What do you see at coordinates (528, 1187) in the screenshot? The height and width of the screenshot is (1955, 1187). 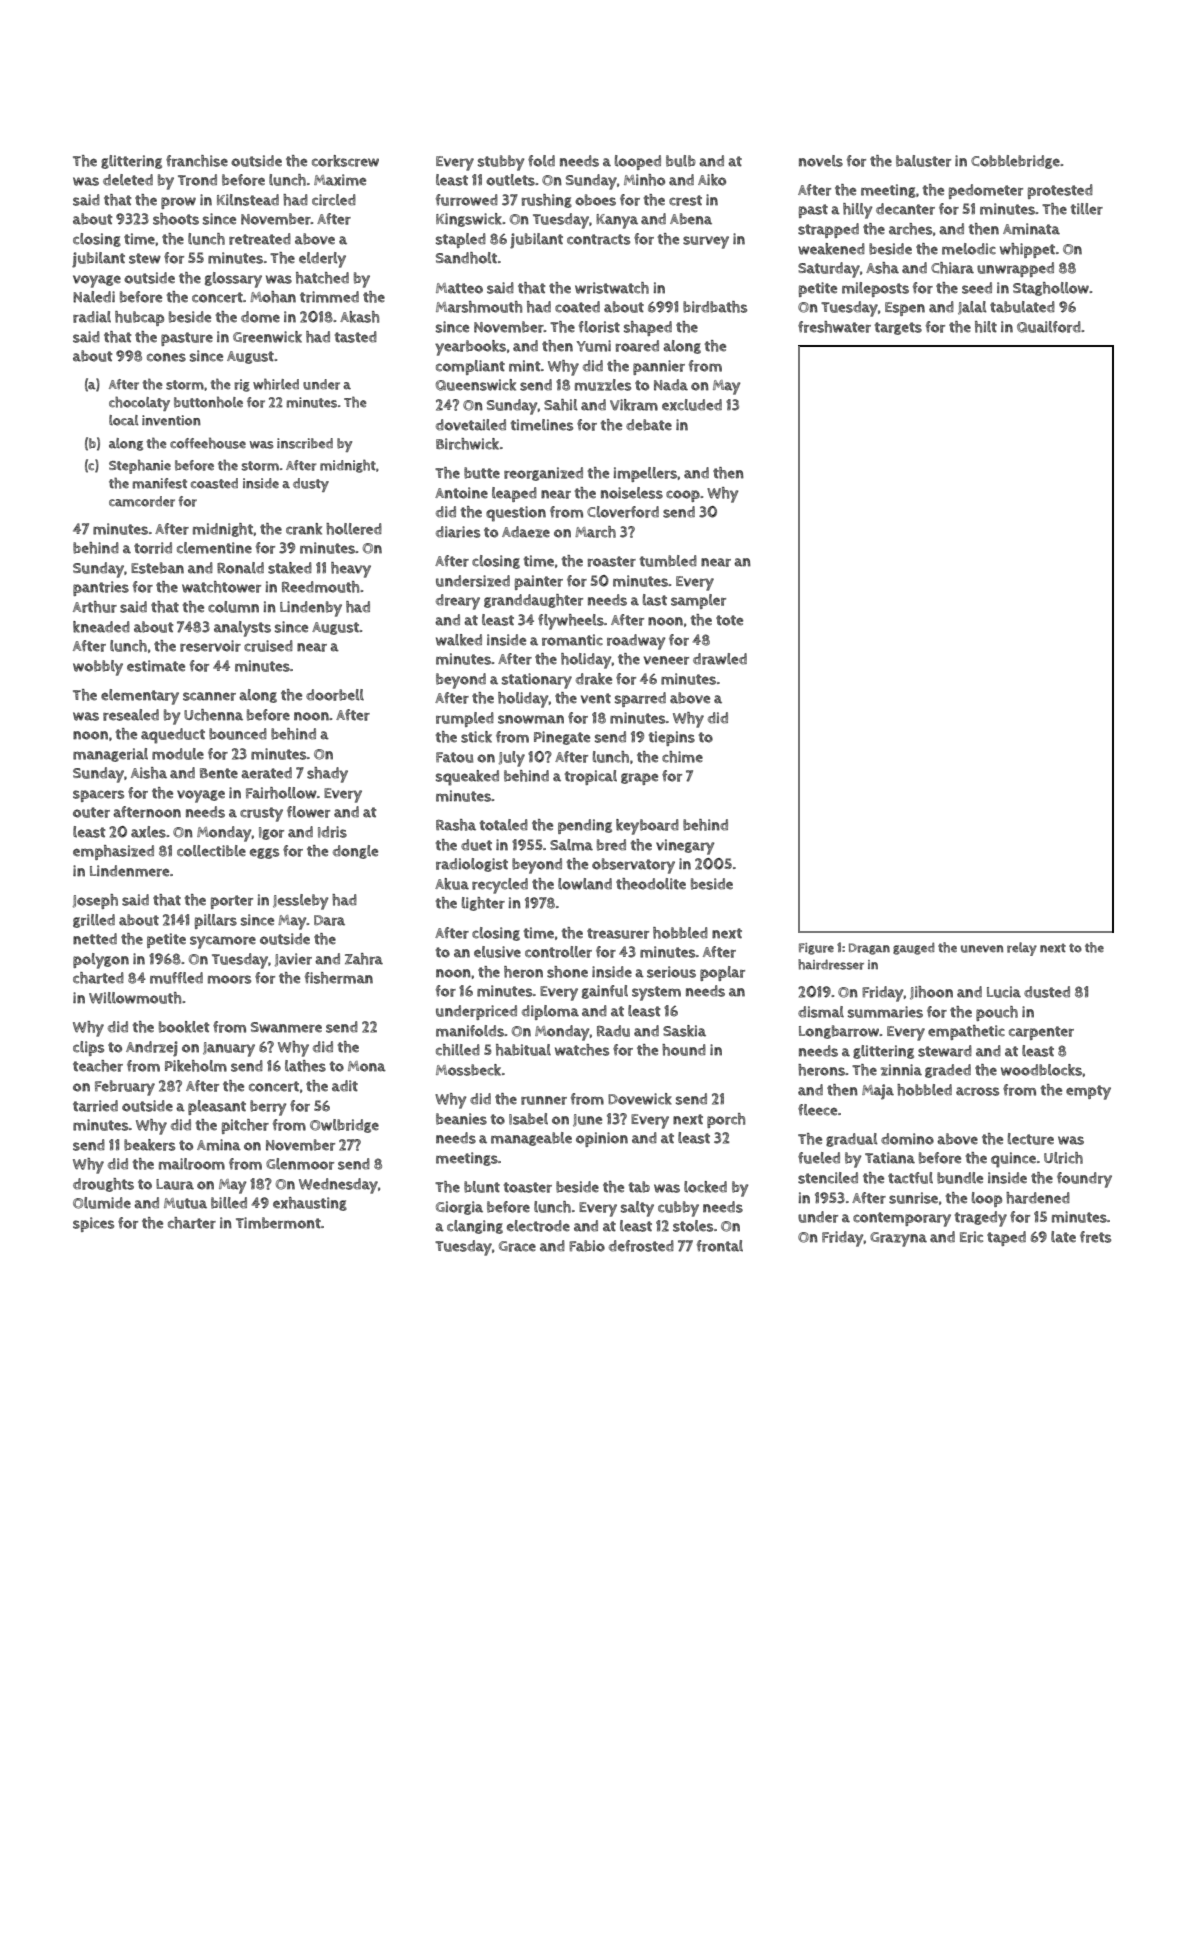 I see `toaster` at bounding box center [528, 1187].
